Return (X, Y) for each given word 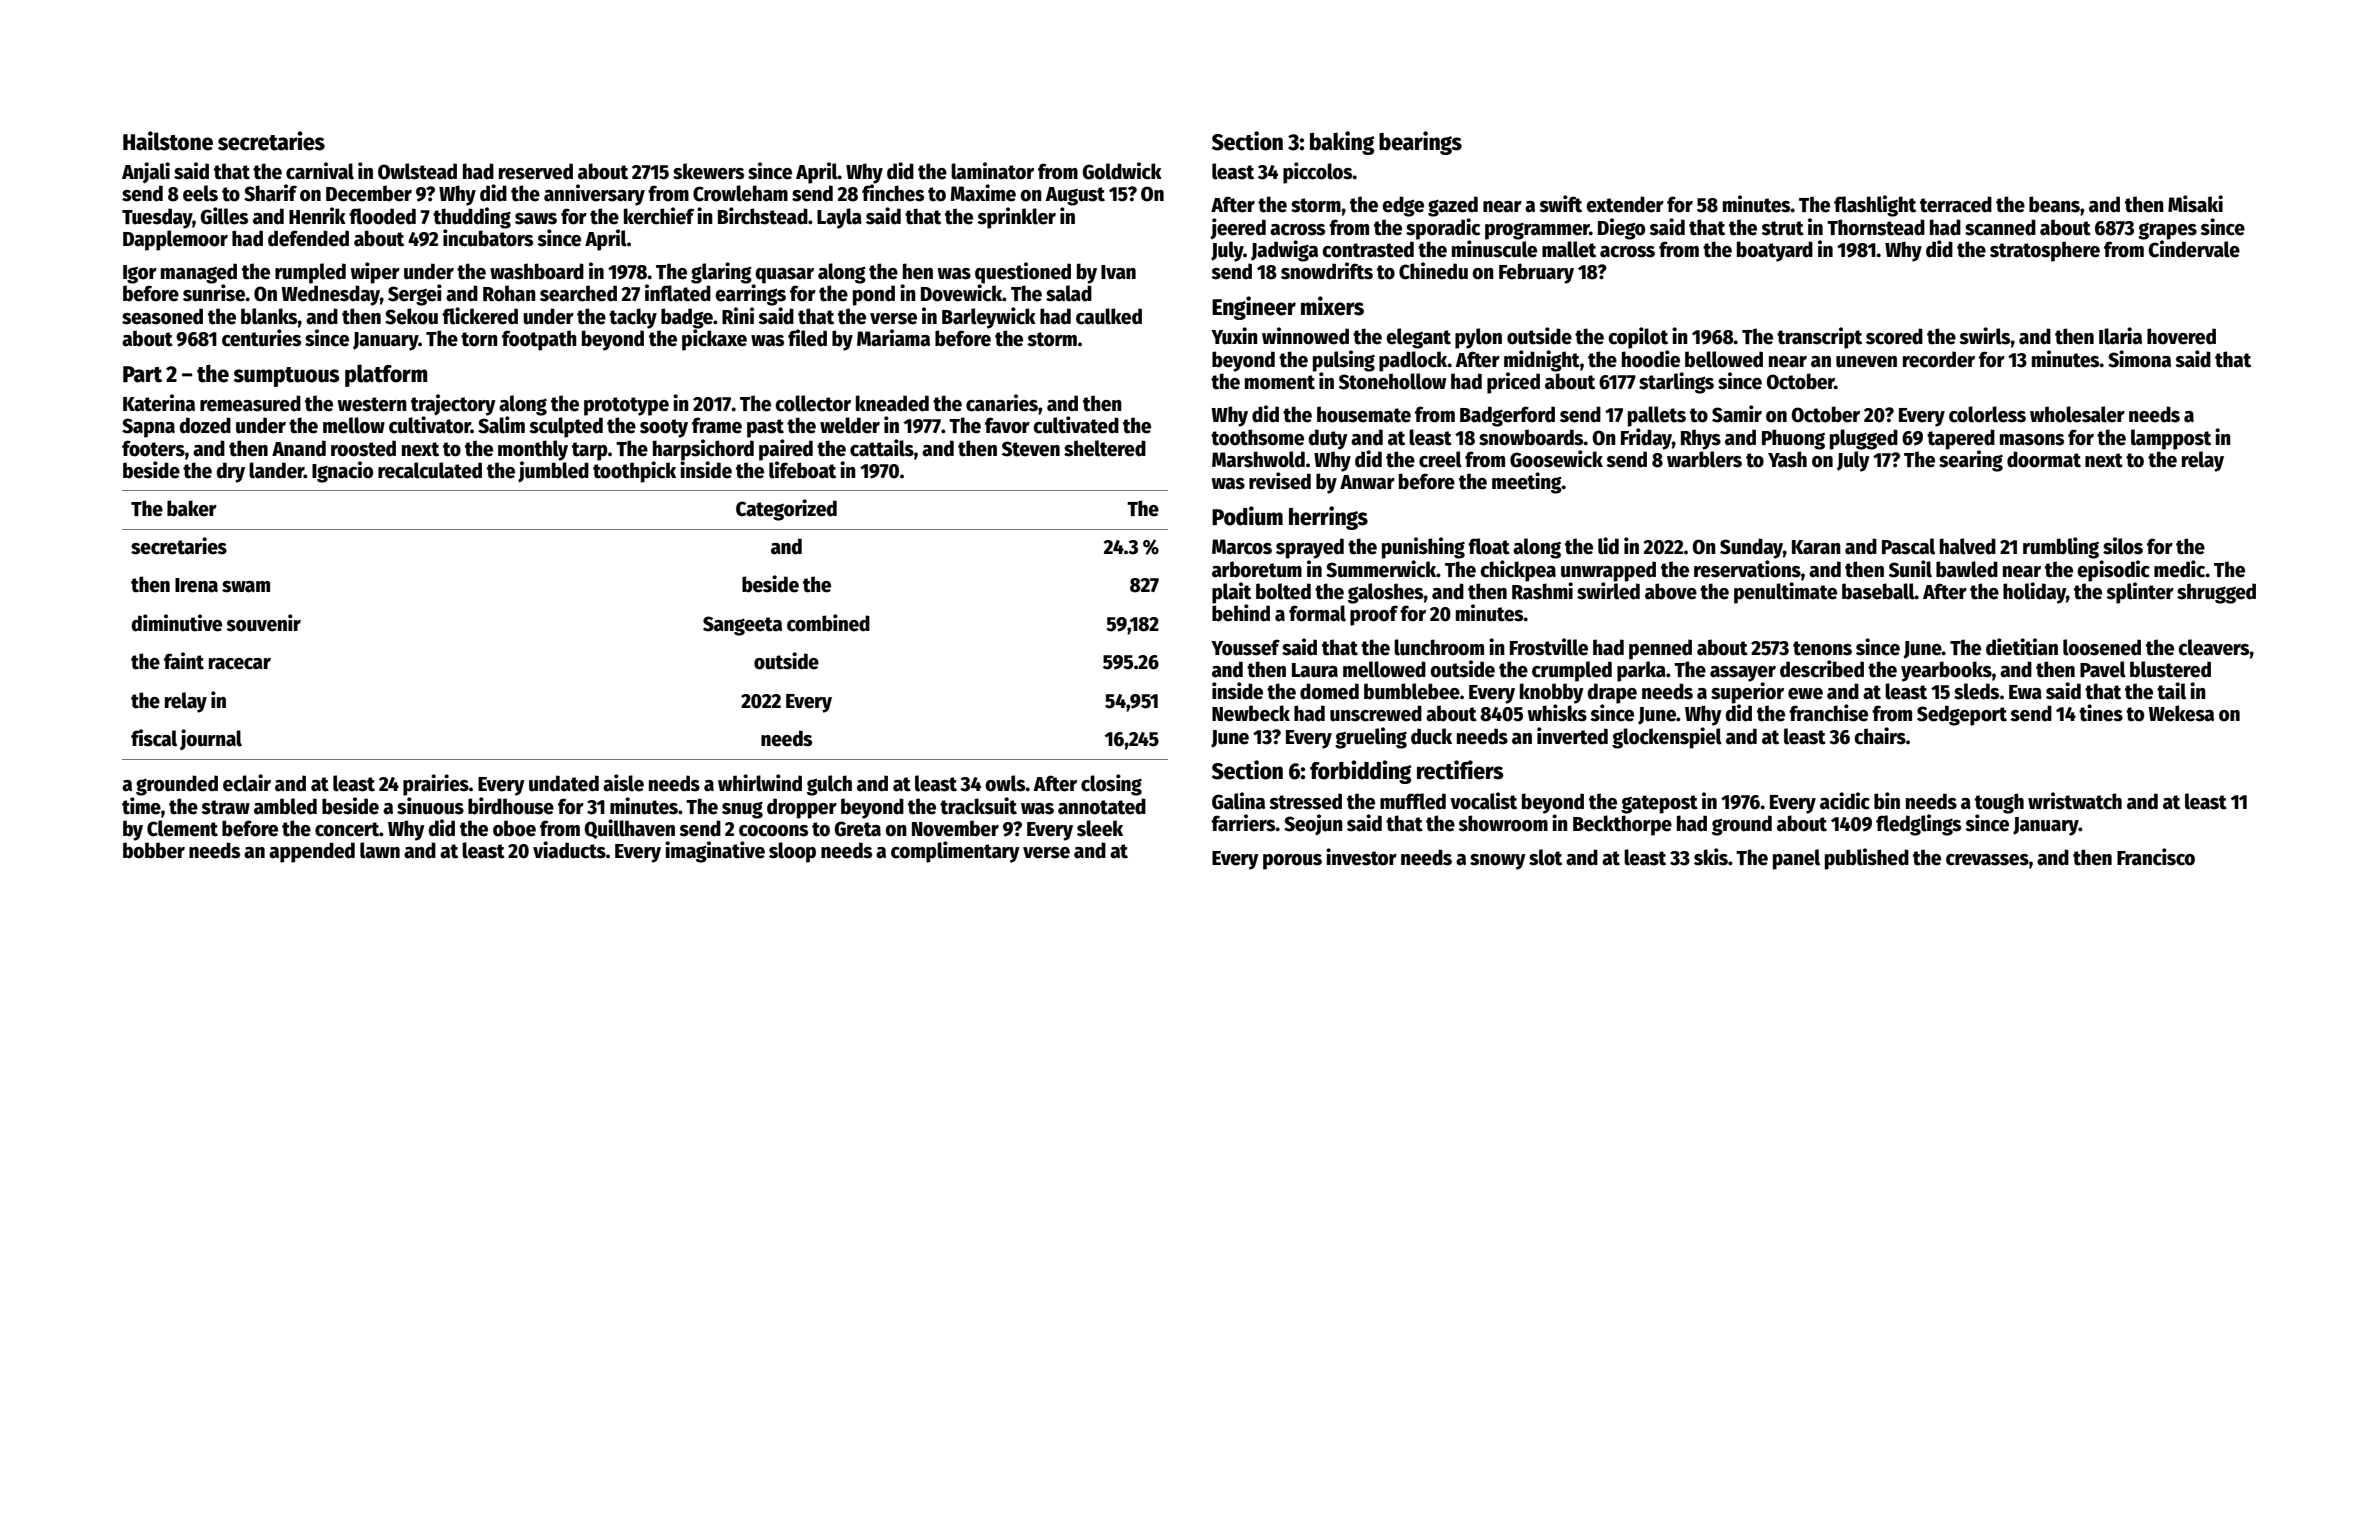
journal (211, 740)
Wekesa (2181, 713)
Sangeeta (742, 626)
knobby (1552, 693)
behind (1241, 613)
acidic (1845, 801)
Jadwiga (1284, 251)
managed (199, 273)
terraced (1956, 204)
